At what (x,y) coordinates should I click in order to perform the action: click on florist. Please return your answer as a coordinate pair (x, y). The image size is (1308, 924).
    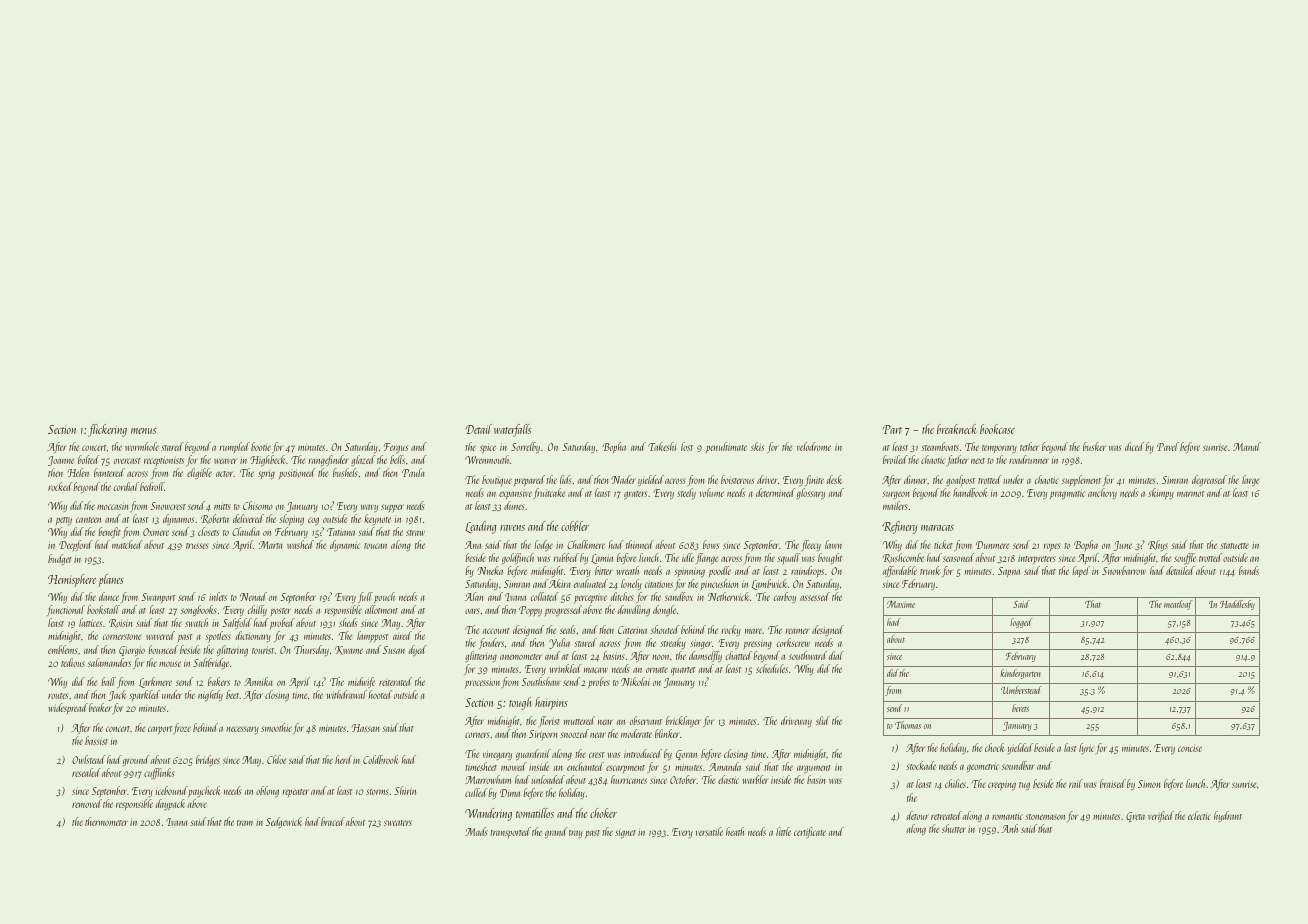
    Looking at the image, I should click on (549, 721).
